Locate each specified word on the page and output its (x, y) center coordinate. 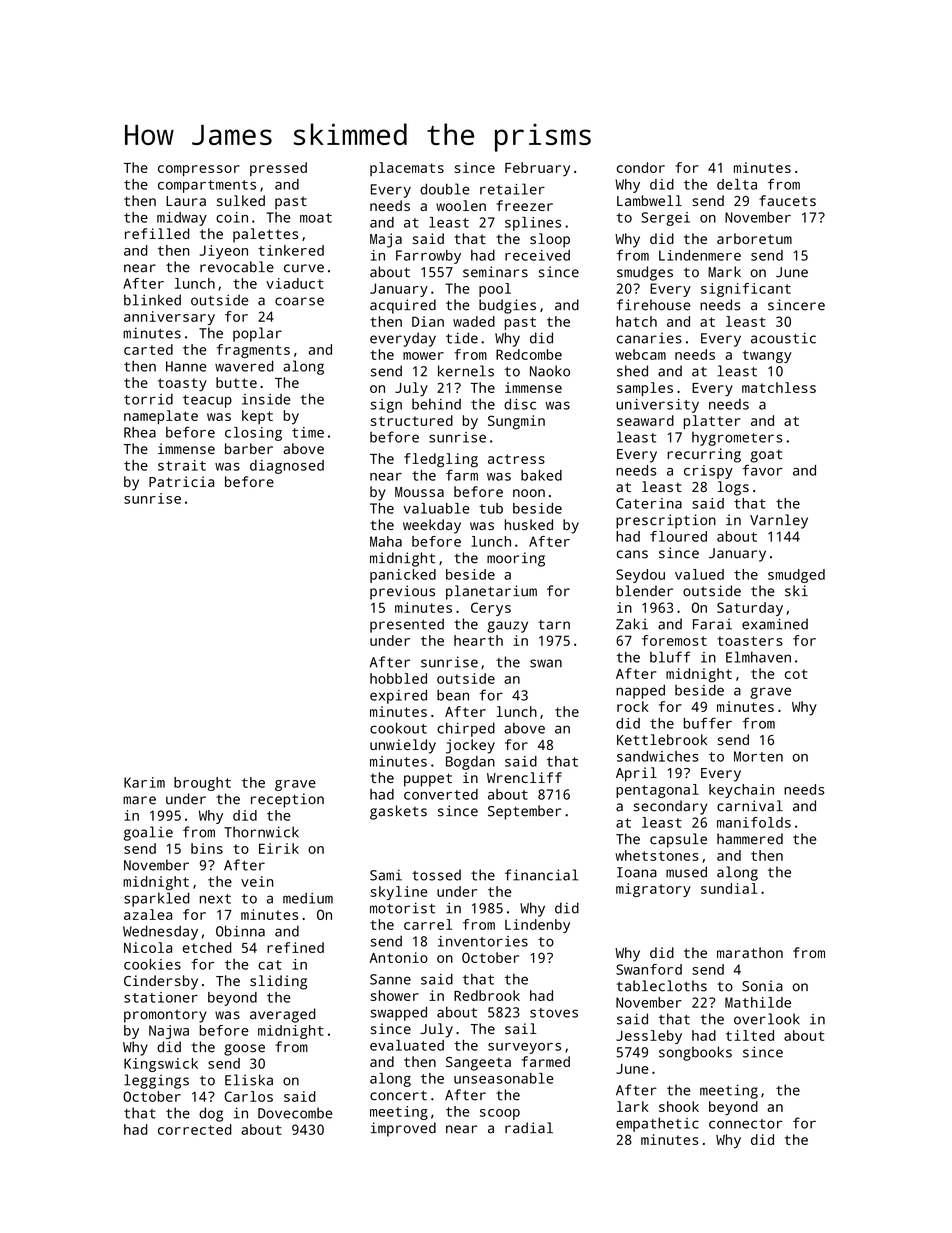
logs (733, 488)
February (537, 169)
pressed (278, 169)
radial (529, 1128)
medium (308, 898)
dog (211, 1114)
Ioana (637, 872)
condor (641, 167)
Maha (386, 541)
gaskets (398, 812)
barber (249, 448)
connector (746, 1124)
